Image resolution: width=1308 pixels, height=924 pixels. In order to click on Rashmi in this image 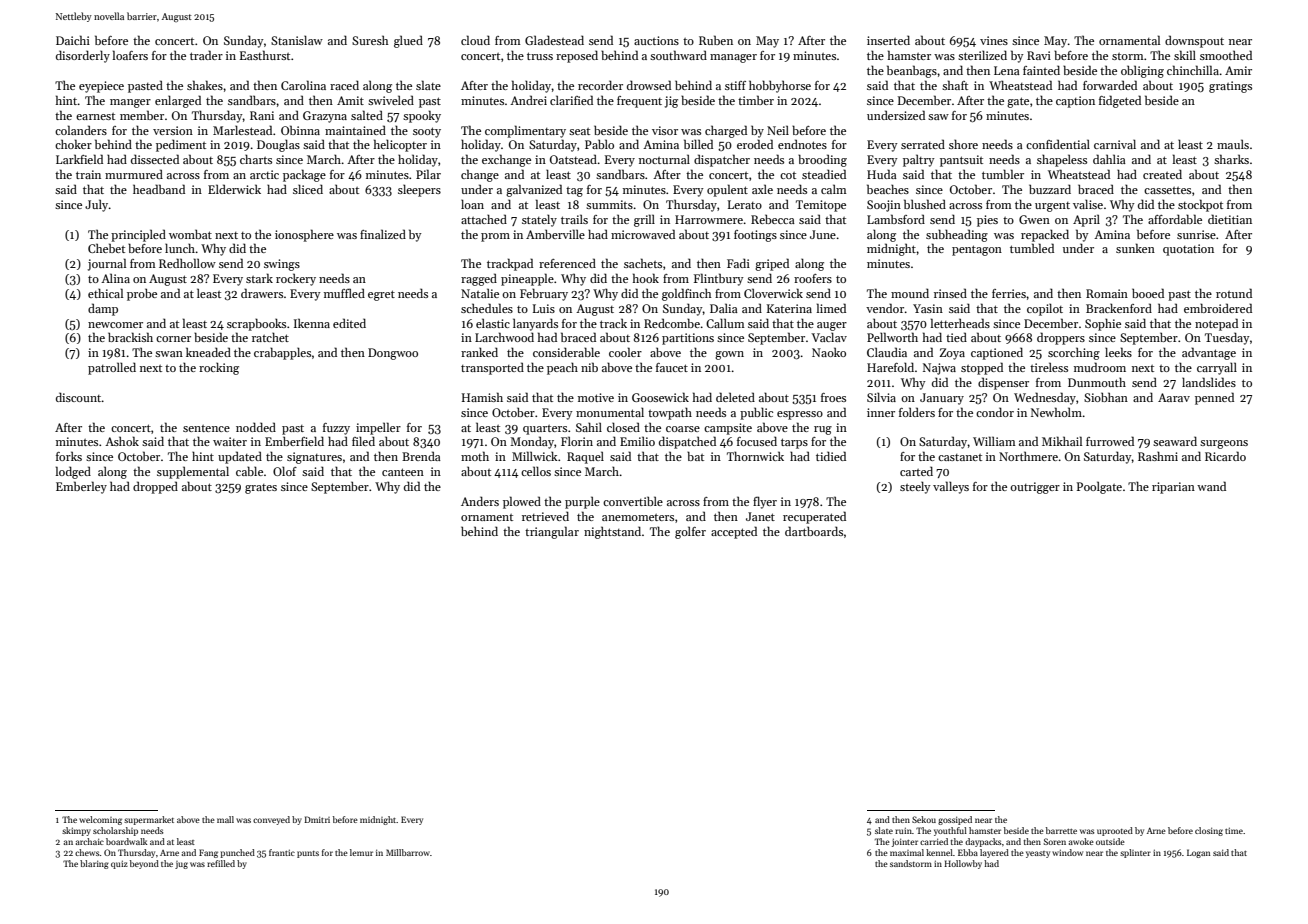, I will do `click(1158, 456)`.
